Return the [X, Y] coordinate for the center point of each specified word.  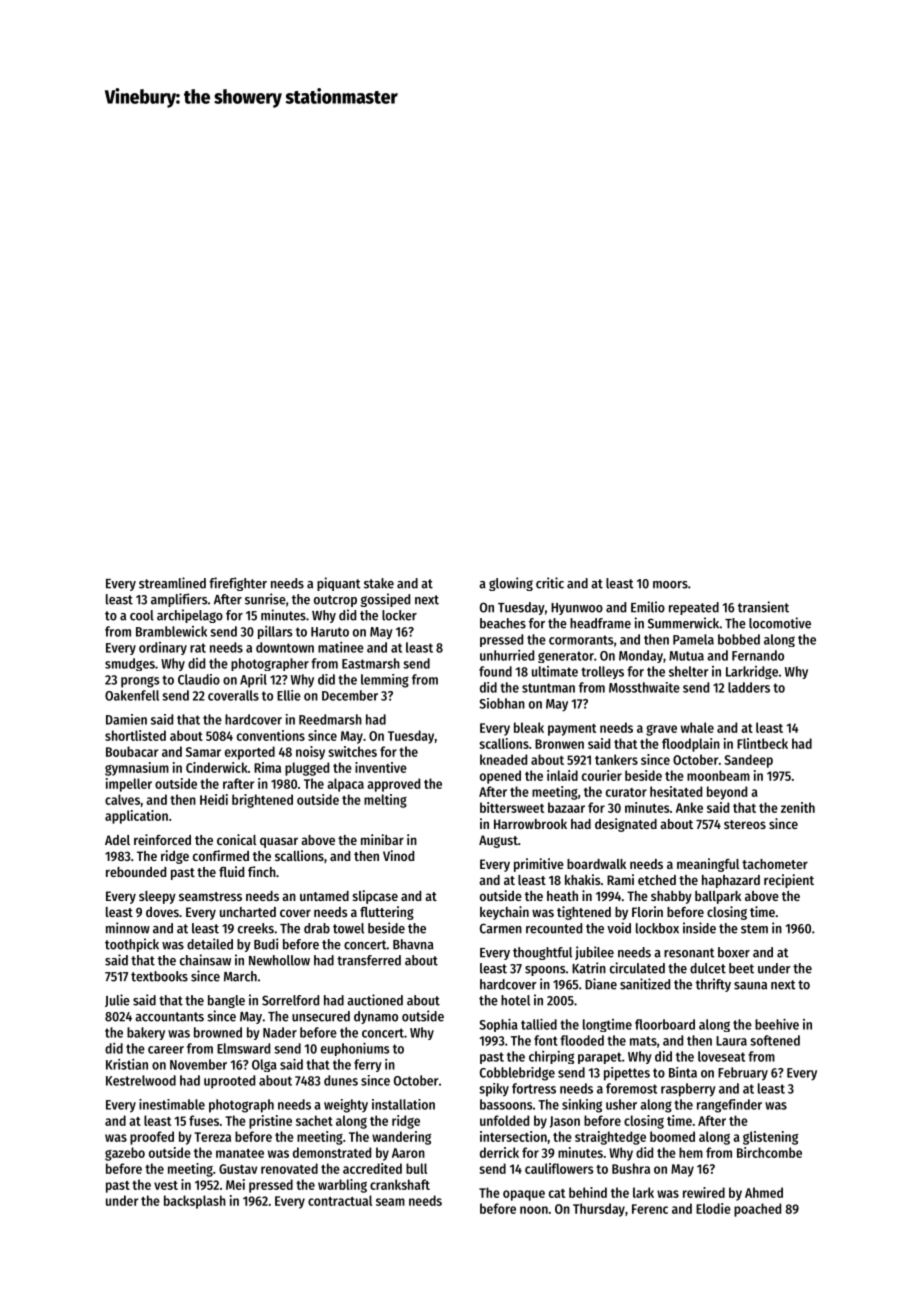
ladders [749, 687]
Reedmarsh [330, 719]
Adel [117, 840]
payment [572, 730]
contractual [340, 1200]
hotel [515, 1000]
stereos [745, 824]
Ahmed [764, 1192]
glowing [511, 584]
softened [775, 1040]
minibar [382, 839]
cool [142, 615]
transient [763, 607]
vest [166, 1185]
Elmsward [243, 1048]
